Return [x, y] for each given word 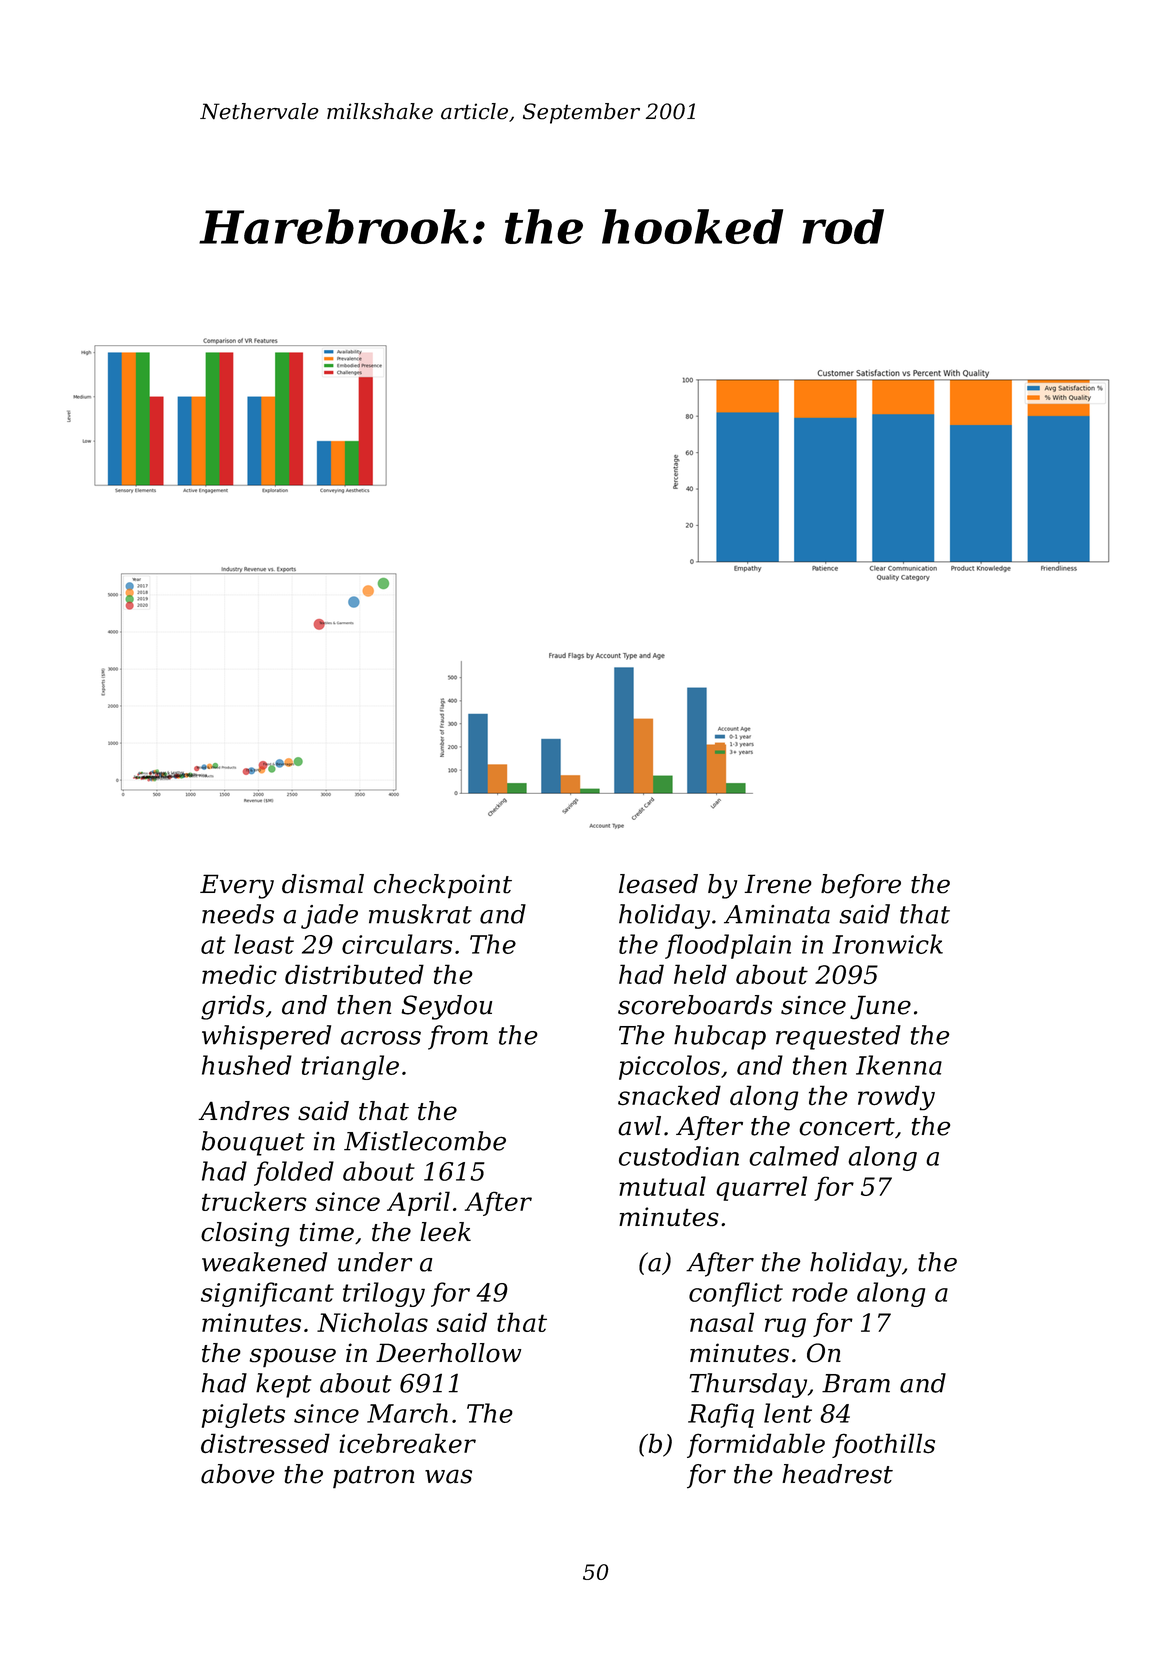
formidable [756, 1445]
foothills [883, 1445]
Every [237, 886]
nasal [722, 1322]
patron [374, 1477]
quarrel [761, 1188]
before [861, 886]
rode [820, 1292]
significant [267, 1294]
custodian [679, 1156]
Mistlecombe [425, 1141]
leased [658, 884]
